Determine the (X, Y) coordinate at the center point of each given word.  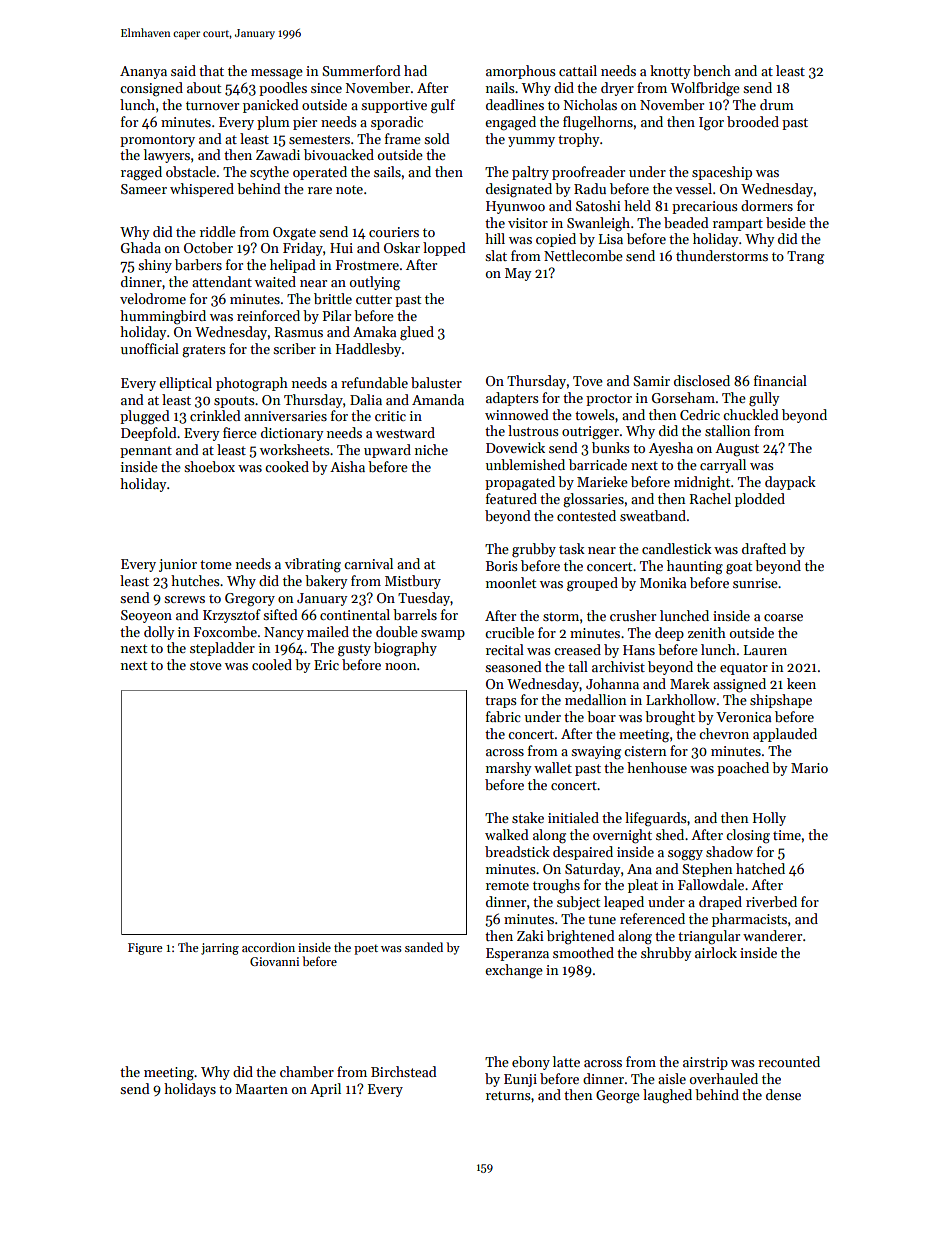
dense (783, 1094)
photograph (252, 384)
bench (712, 70)
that (211, 70)
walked (507, 834)
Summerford (361, 70)
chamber (307, 1071)
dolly (159, 633)
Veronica (743, 717)
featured (511, 498)
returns (508, 1095)
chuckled (751, 414)
